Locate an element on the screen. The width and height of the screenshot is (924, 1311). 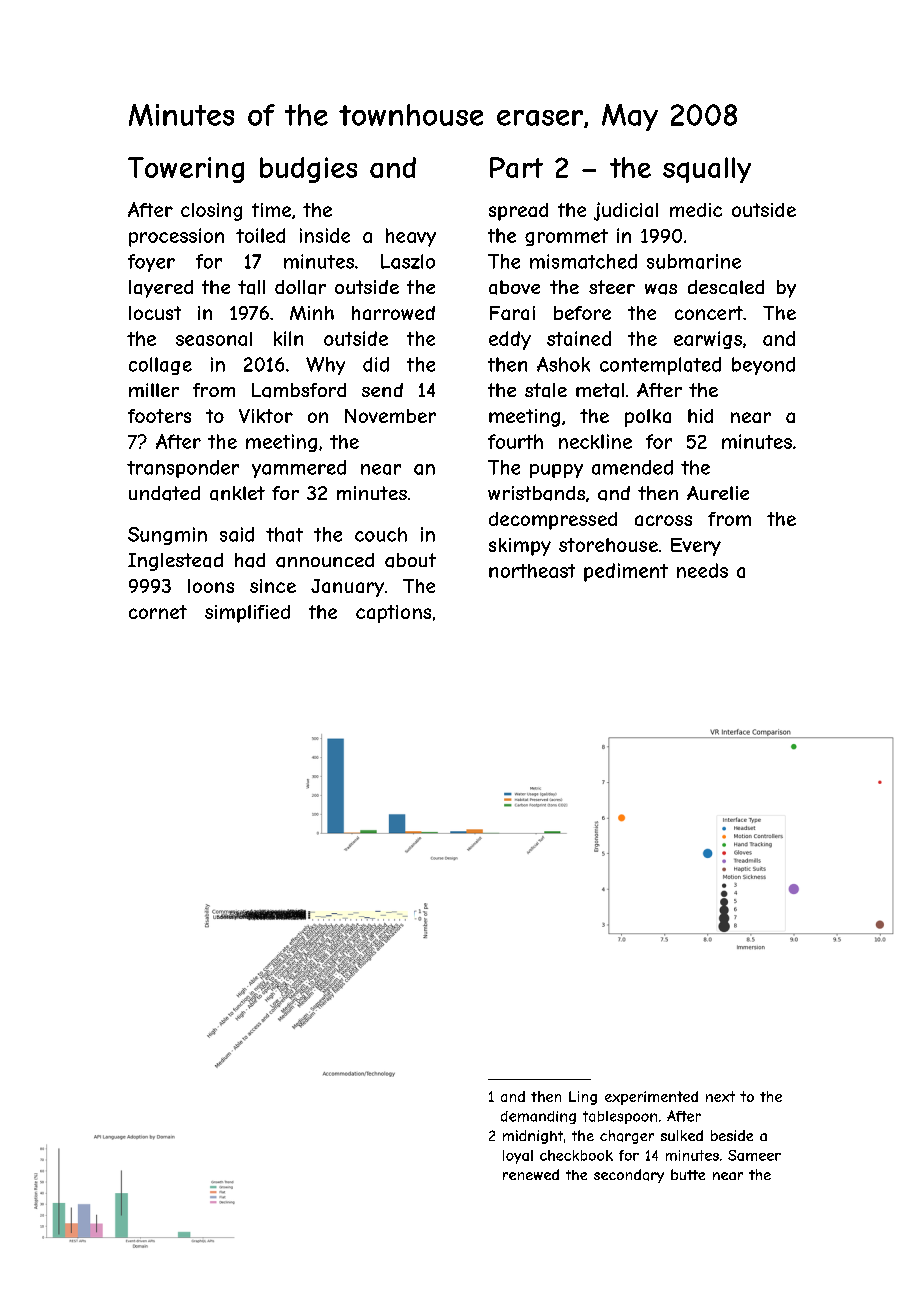
Part is located at coordinates (516, 167).
